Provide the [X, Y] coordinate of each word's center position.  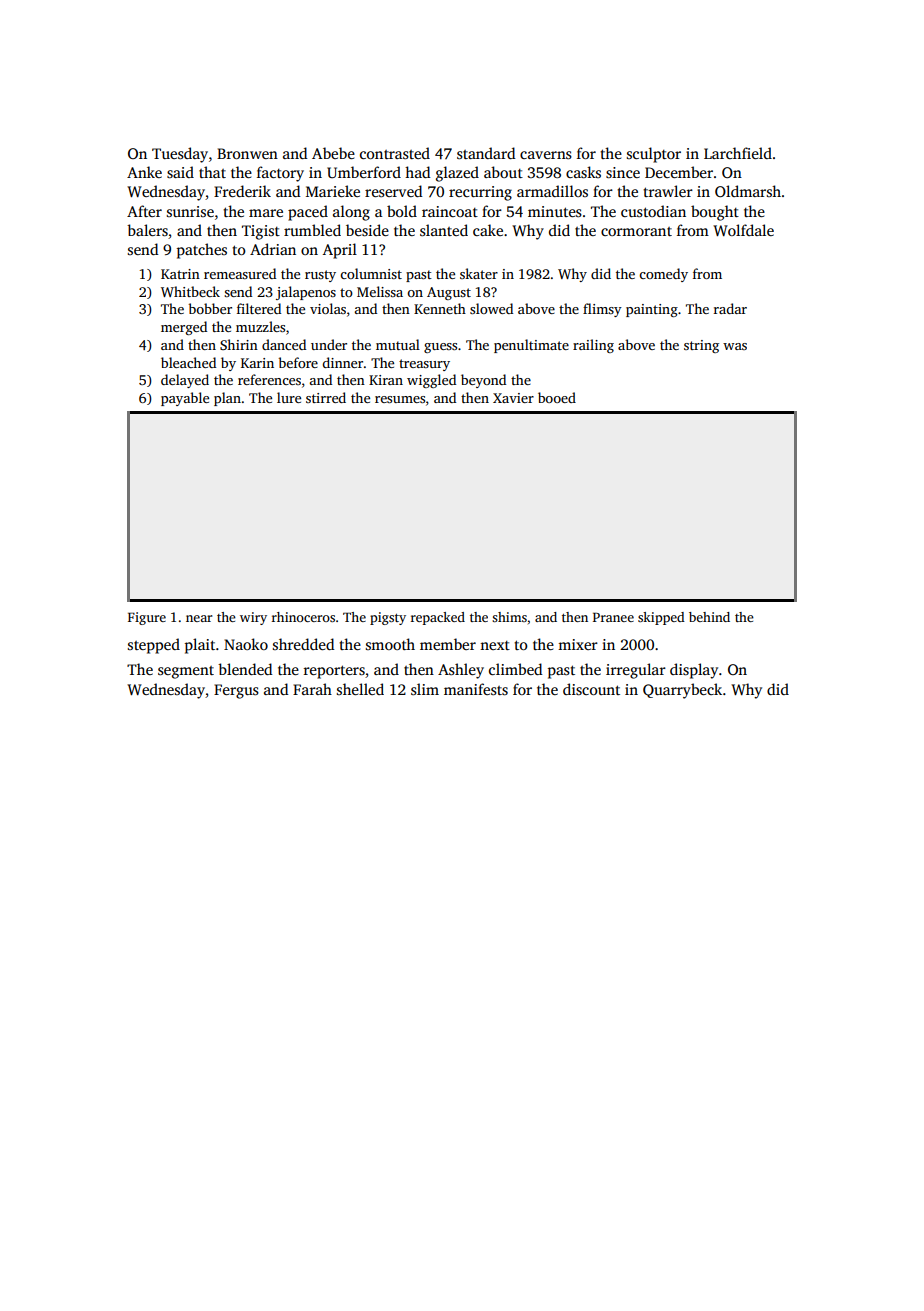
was [735, 346]
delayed [185, 381]
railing [593, 346]
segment [186, 672]
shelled [360, 689]
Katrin [180, 274]
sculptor [654, 155]
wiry [253, 618]
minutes [555, 211]
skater [479, 273]
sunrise [190, 211]
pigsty [388, 618]
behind [709, 617]
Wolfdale [743, 230]
